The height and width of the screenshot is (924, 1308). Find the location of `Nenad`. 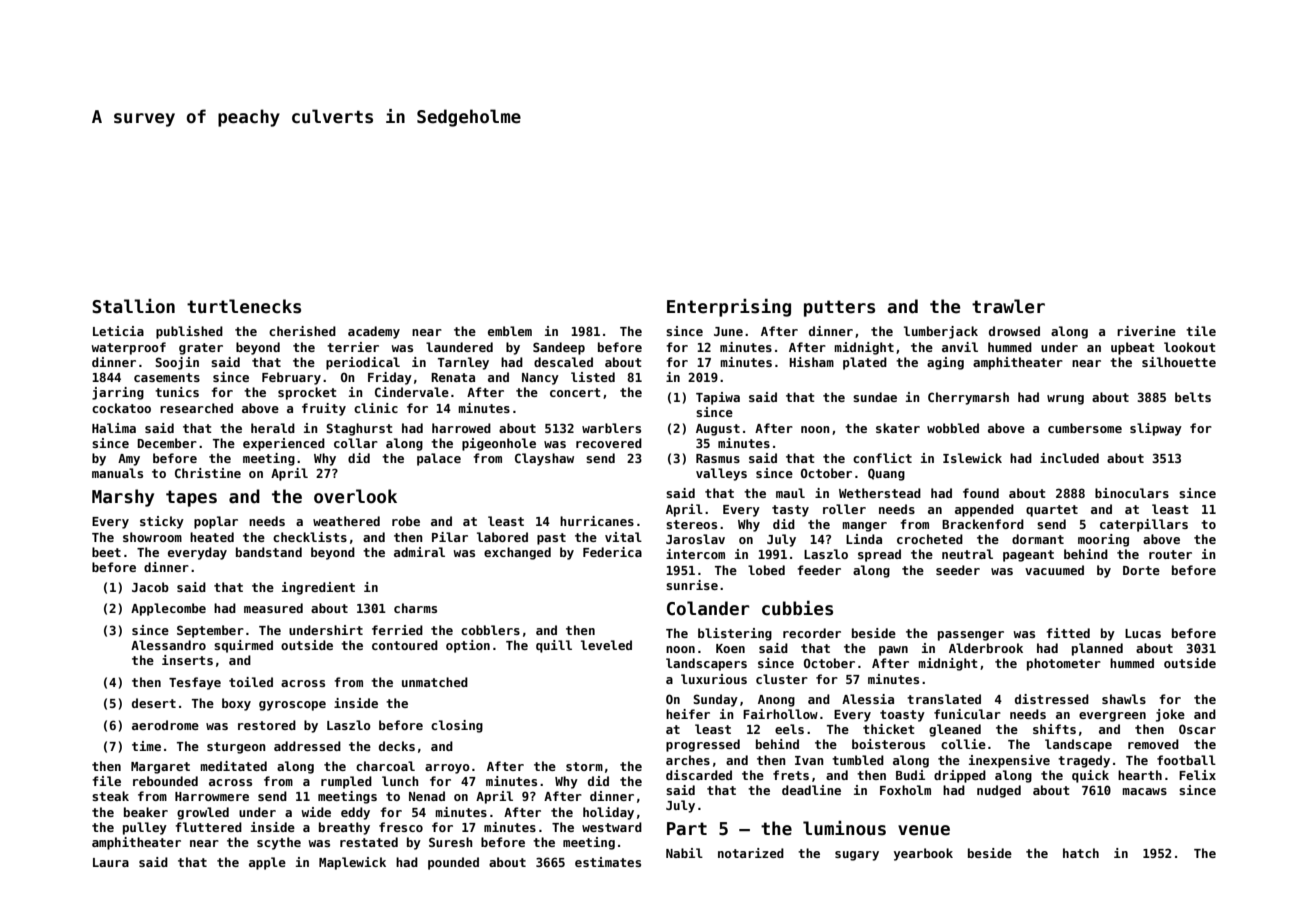

Nenad is located at coordinates (427, 796).
